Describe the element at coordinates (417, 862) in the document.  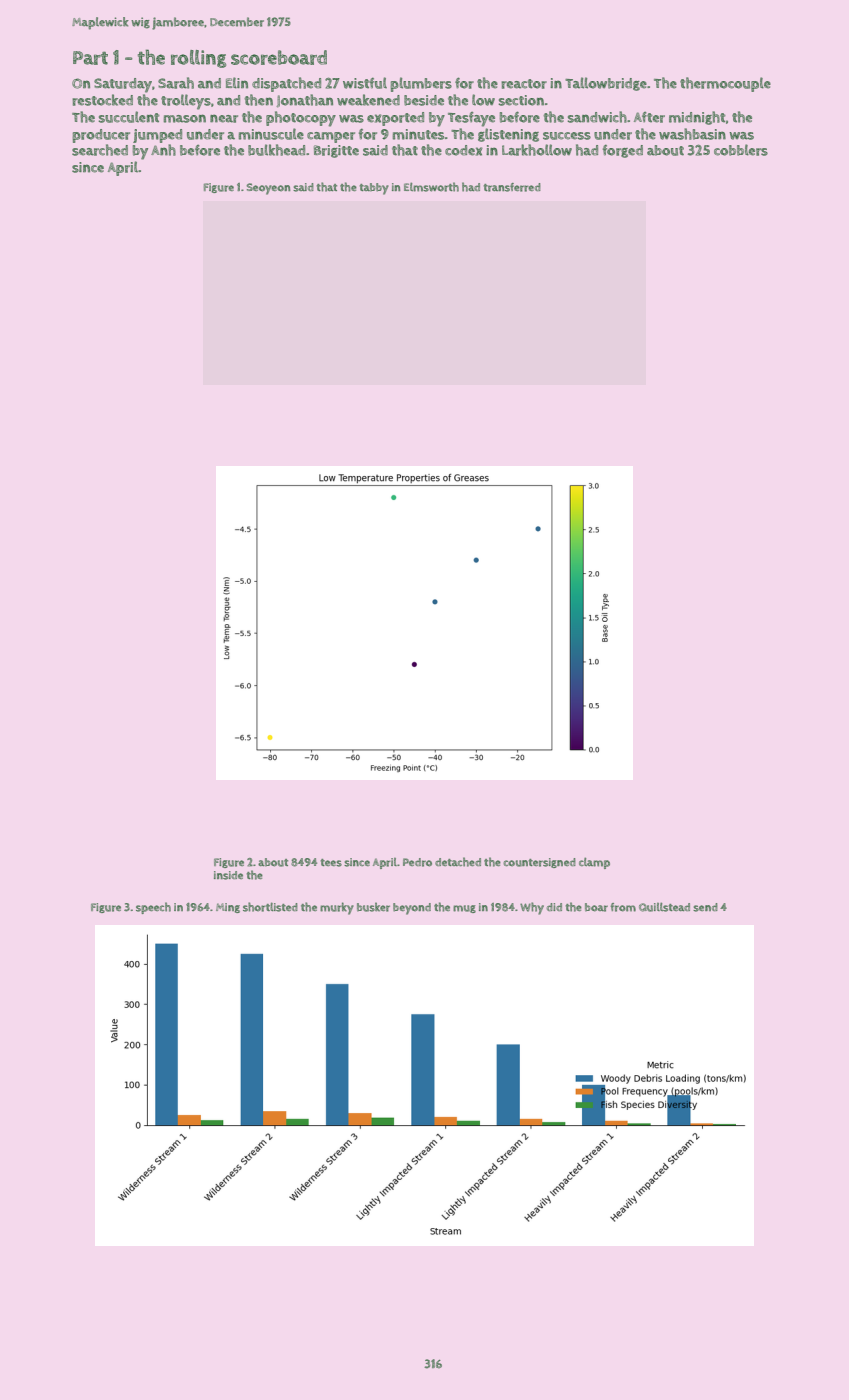
I see `Pedro` at that location.
